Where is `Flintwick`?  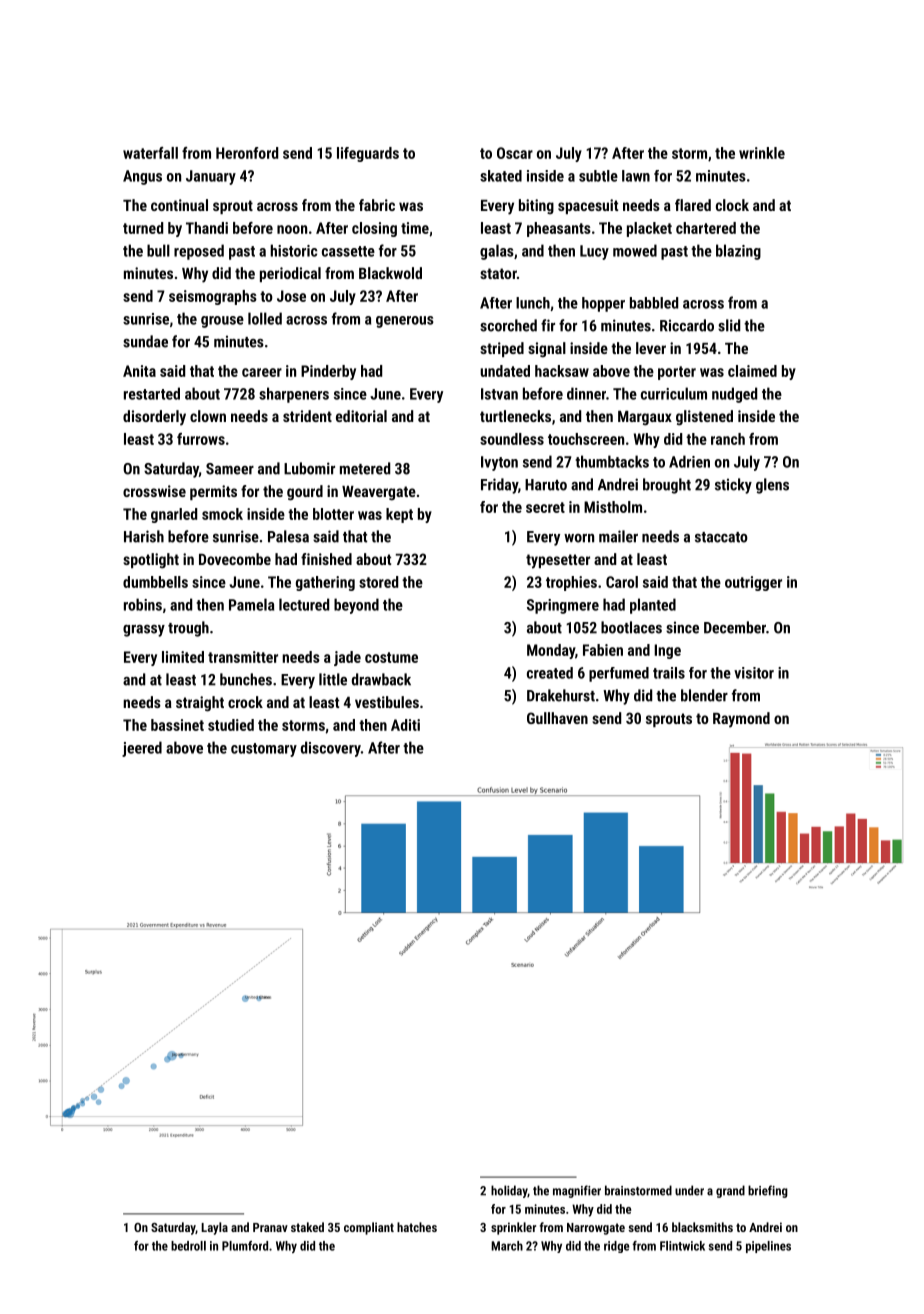 Flintwick is located at coordinates (682, 1246).
